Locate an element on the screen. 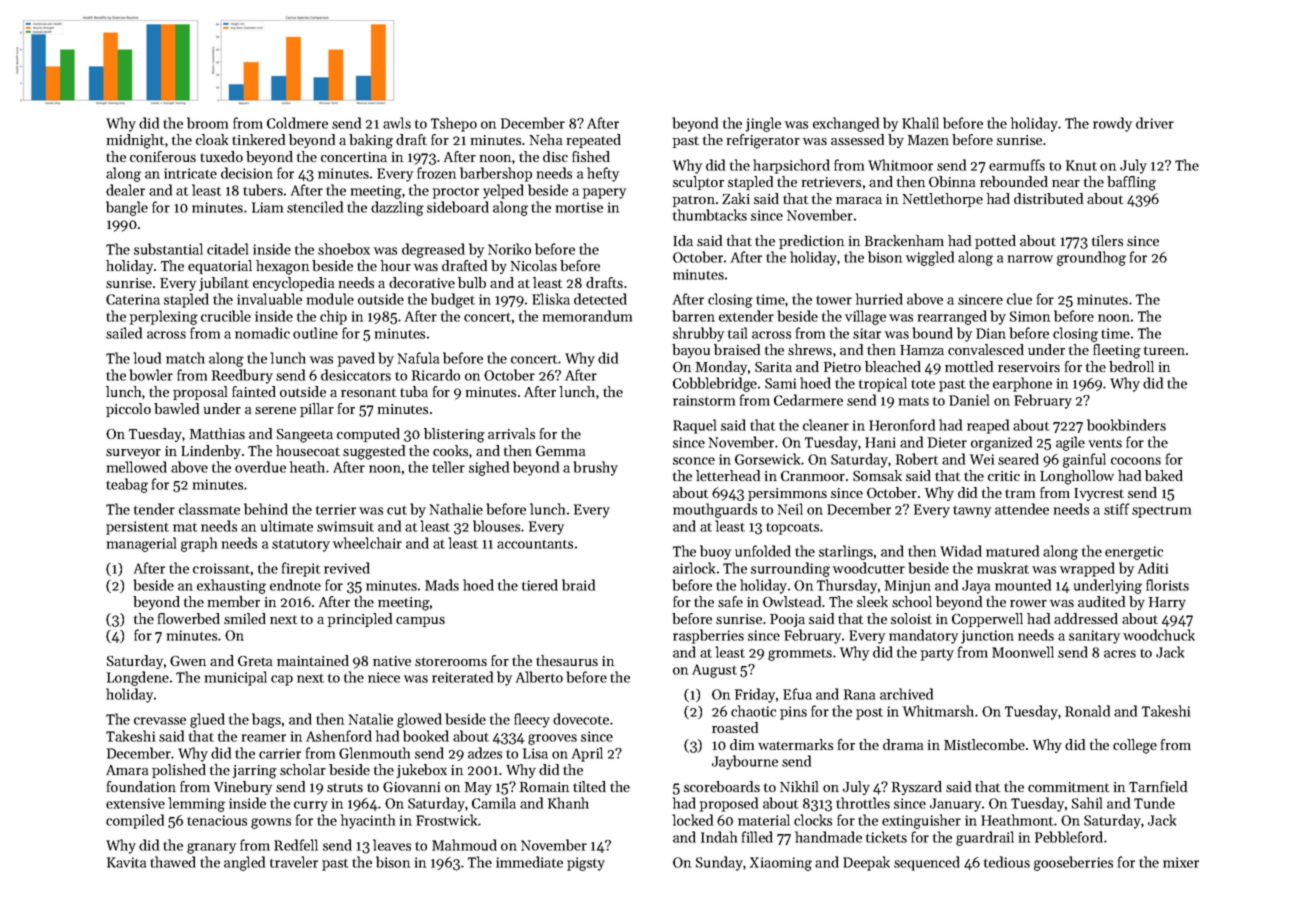 The height and width of the screenshot is (924, 1308). refrigerator is located at coordinates (763, 141).
